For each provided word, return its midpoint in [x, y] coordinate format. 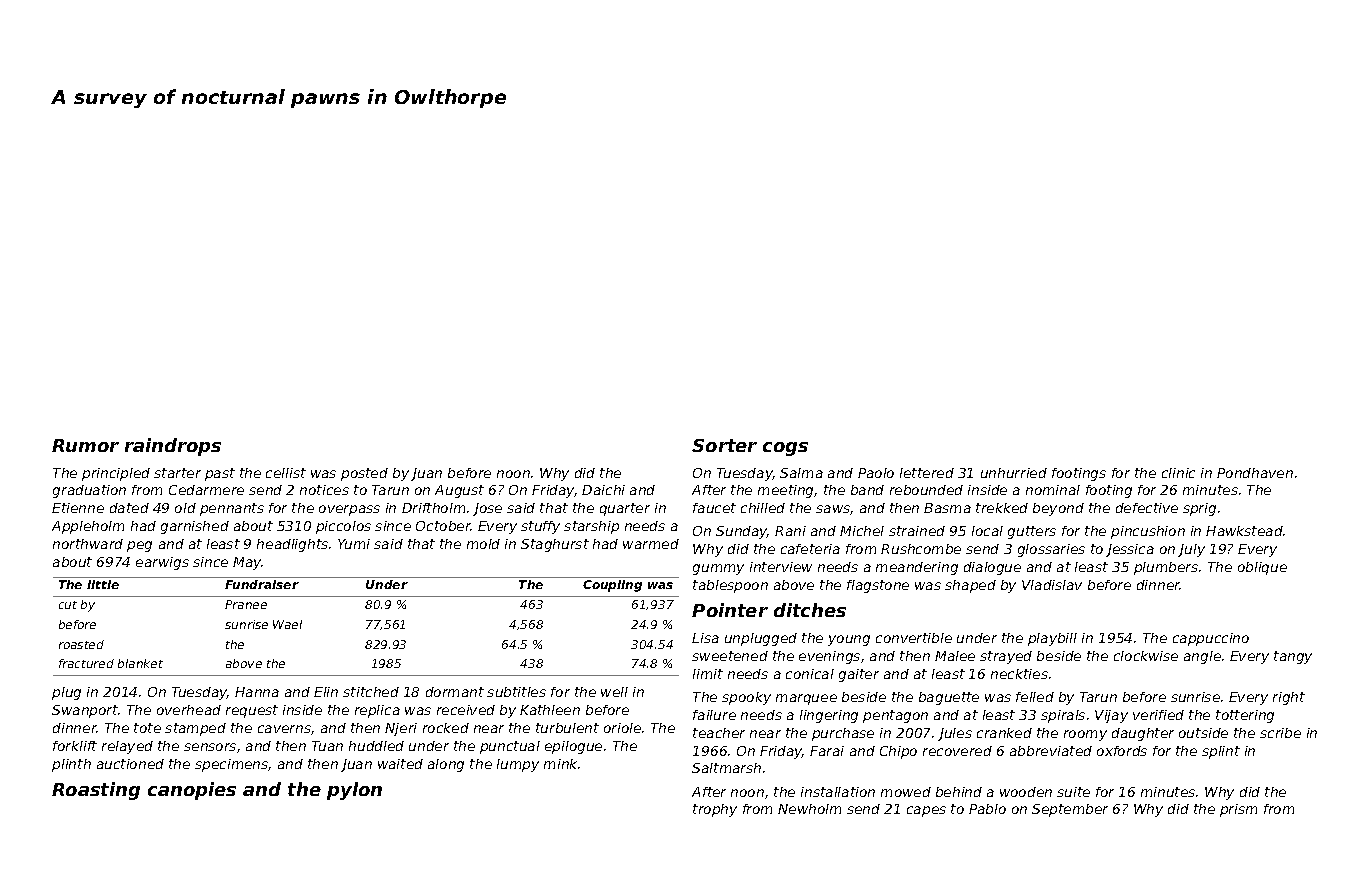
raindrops [173, 447]
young [849, 640]
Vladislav [1052, 585]
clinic [1178, 473]
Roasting [96, 791]
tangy [1293, 657]
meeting [785, 491]
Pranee [246, 604]
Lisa [705, 638]
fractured [86, 663]
